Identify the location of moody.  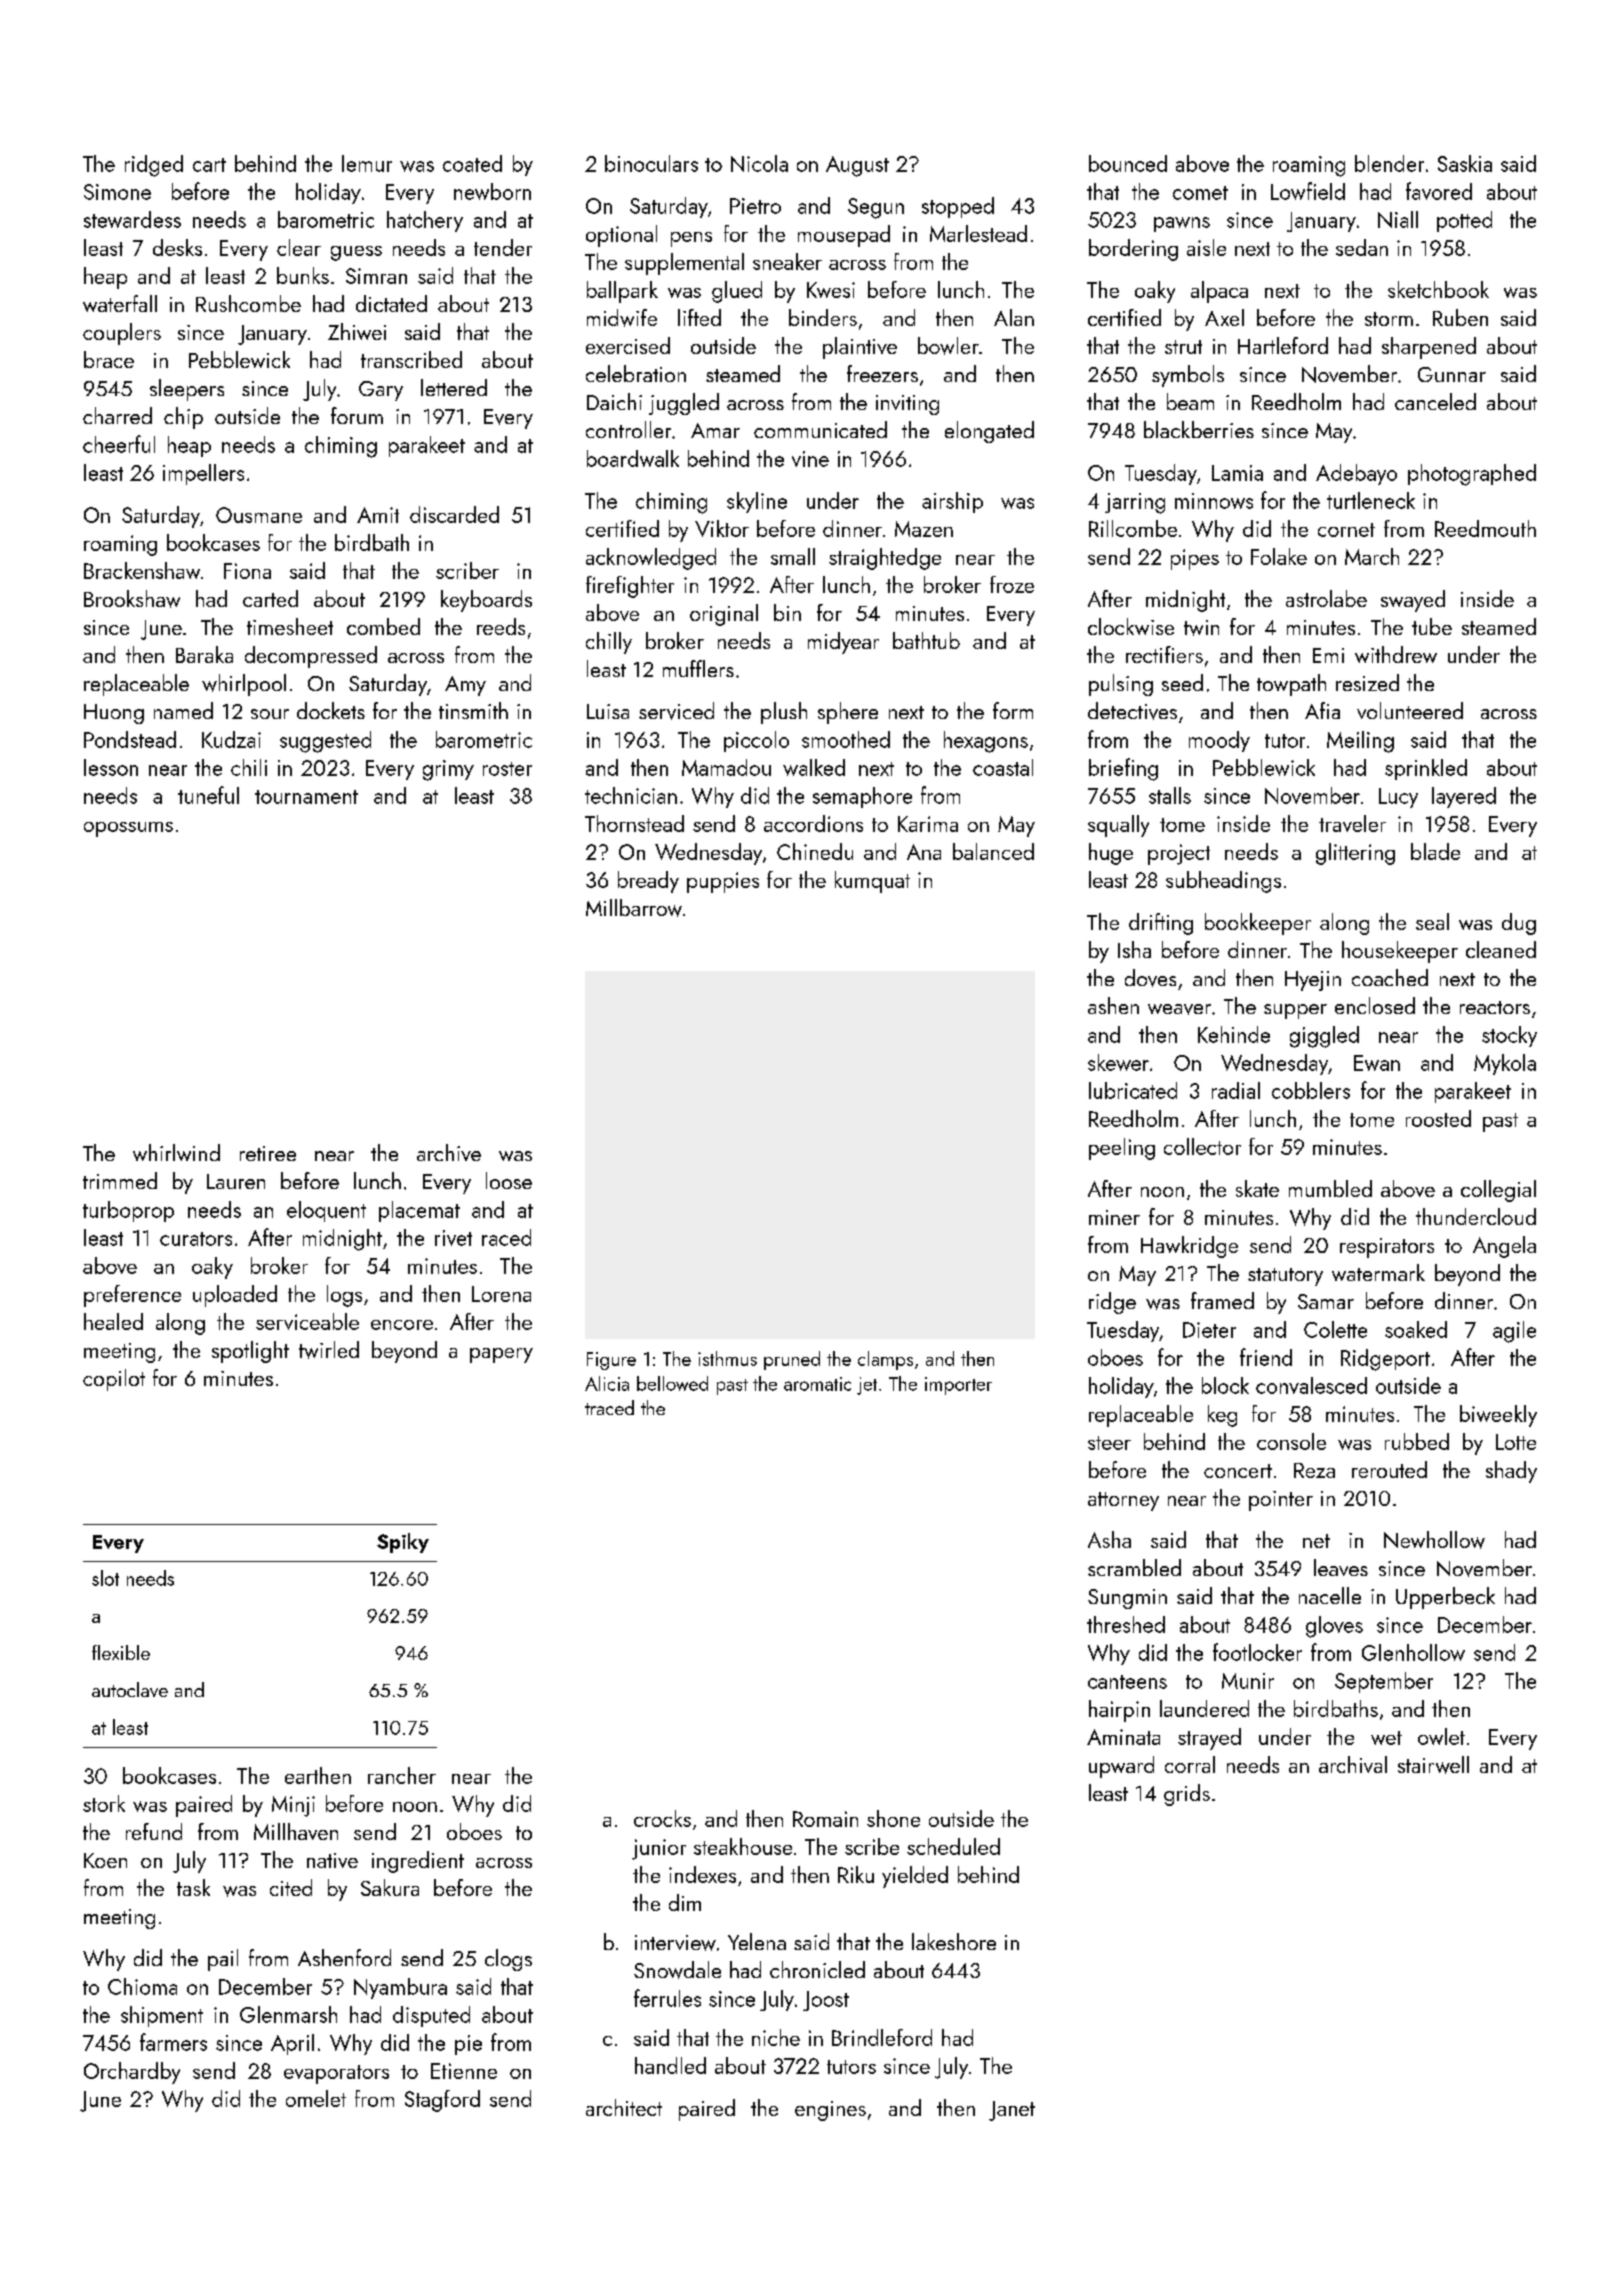
(1219, 741).
